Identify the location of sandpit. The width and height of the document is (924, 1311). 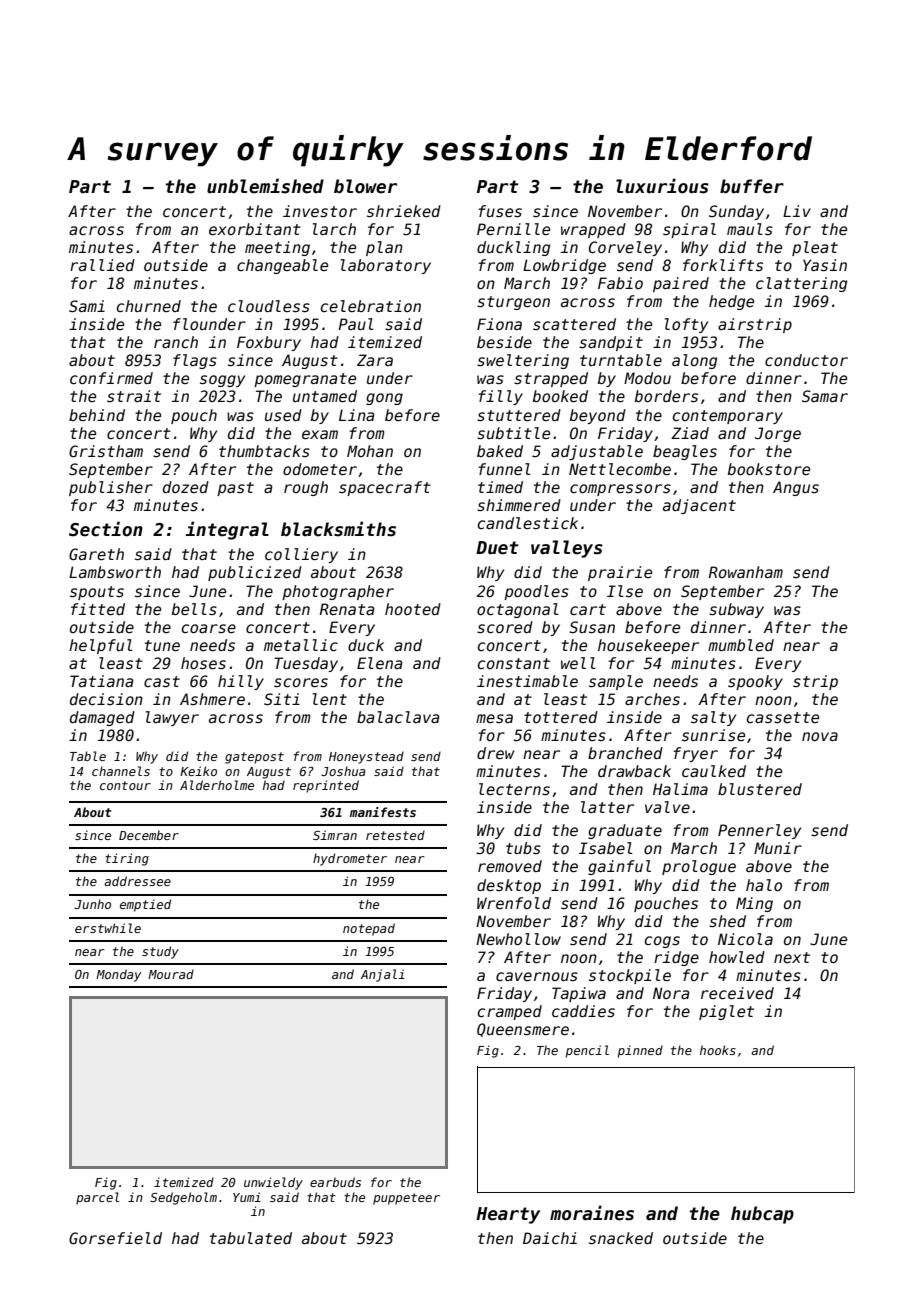
(611, 343).
